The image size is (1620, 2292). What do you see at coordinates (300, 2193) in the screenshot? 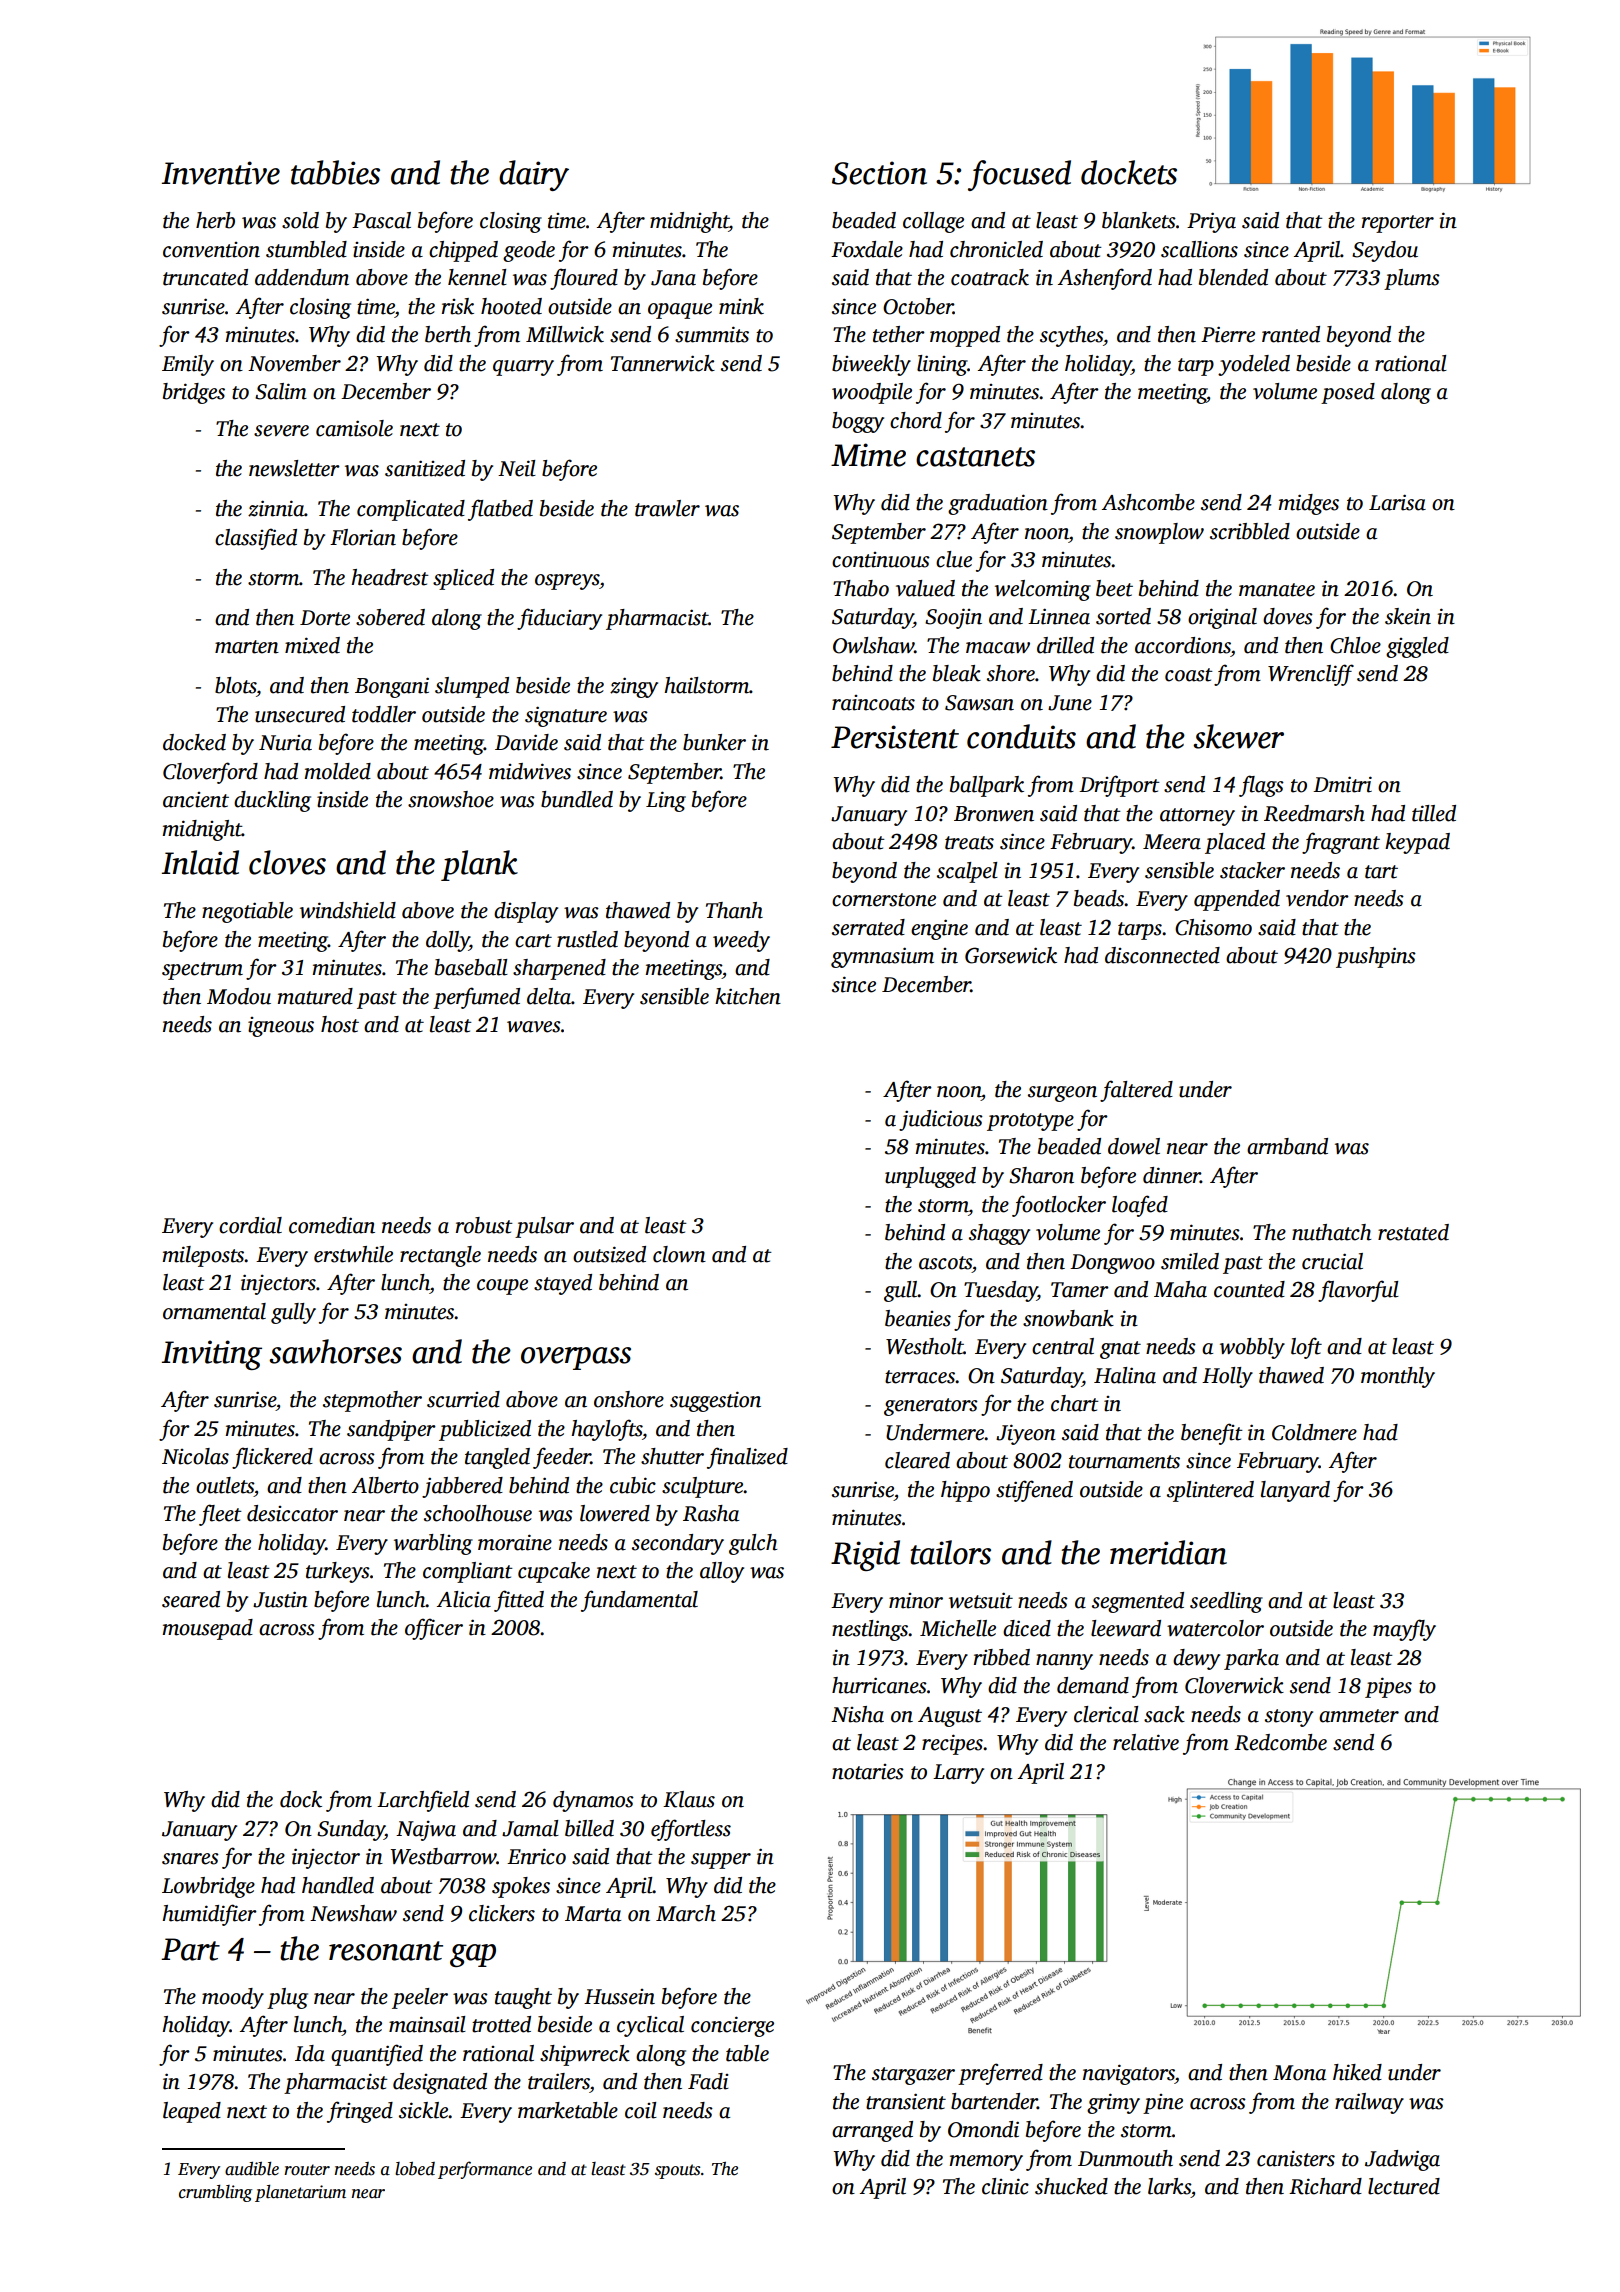
I see `planetarium` at bounding box center [300, 2193].
